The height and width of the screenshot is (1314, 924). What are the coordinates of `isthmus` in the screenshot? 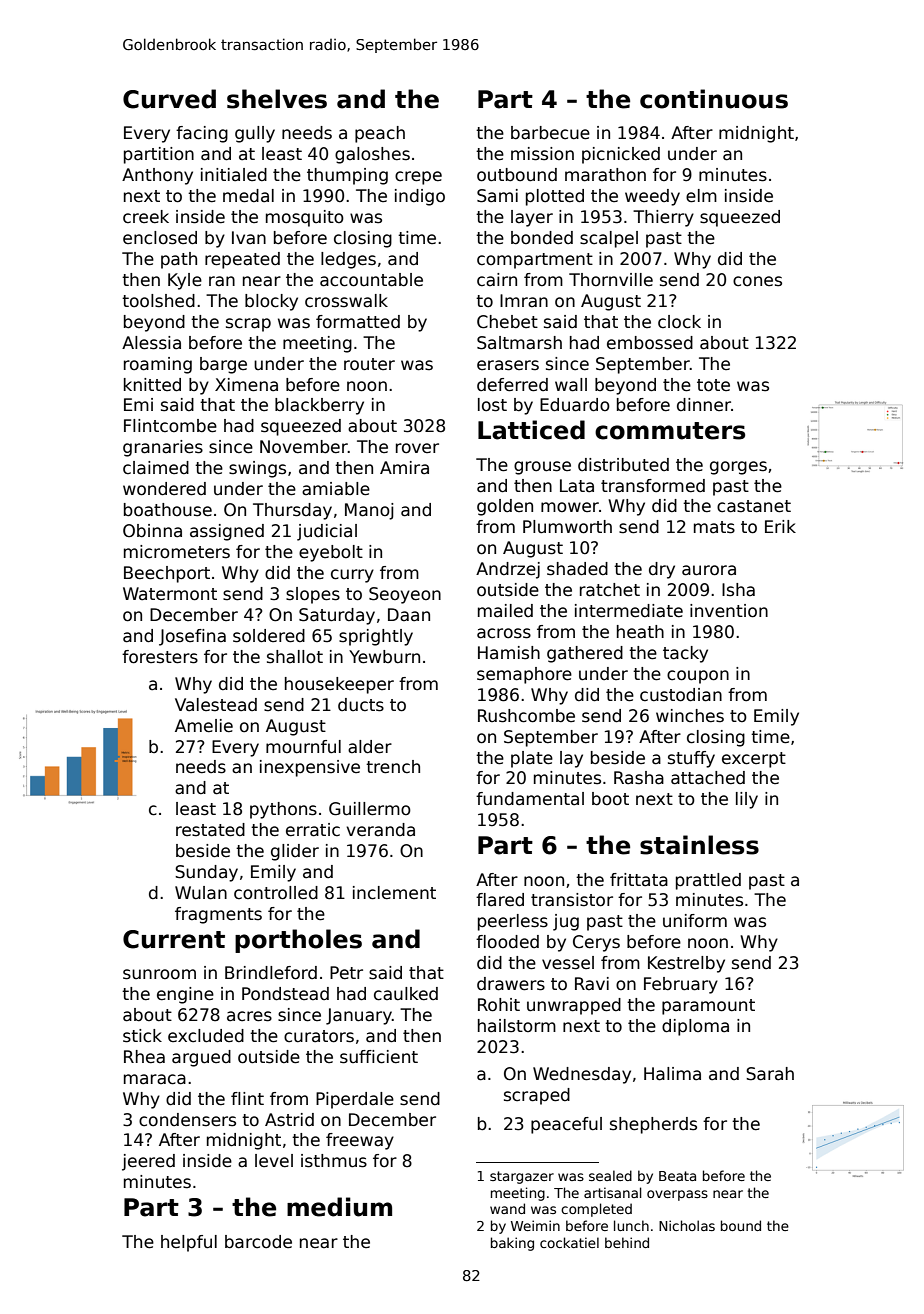 It's located at (334, 1161).
